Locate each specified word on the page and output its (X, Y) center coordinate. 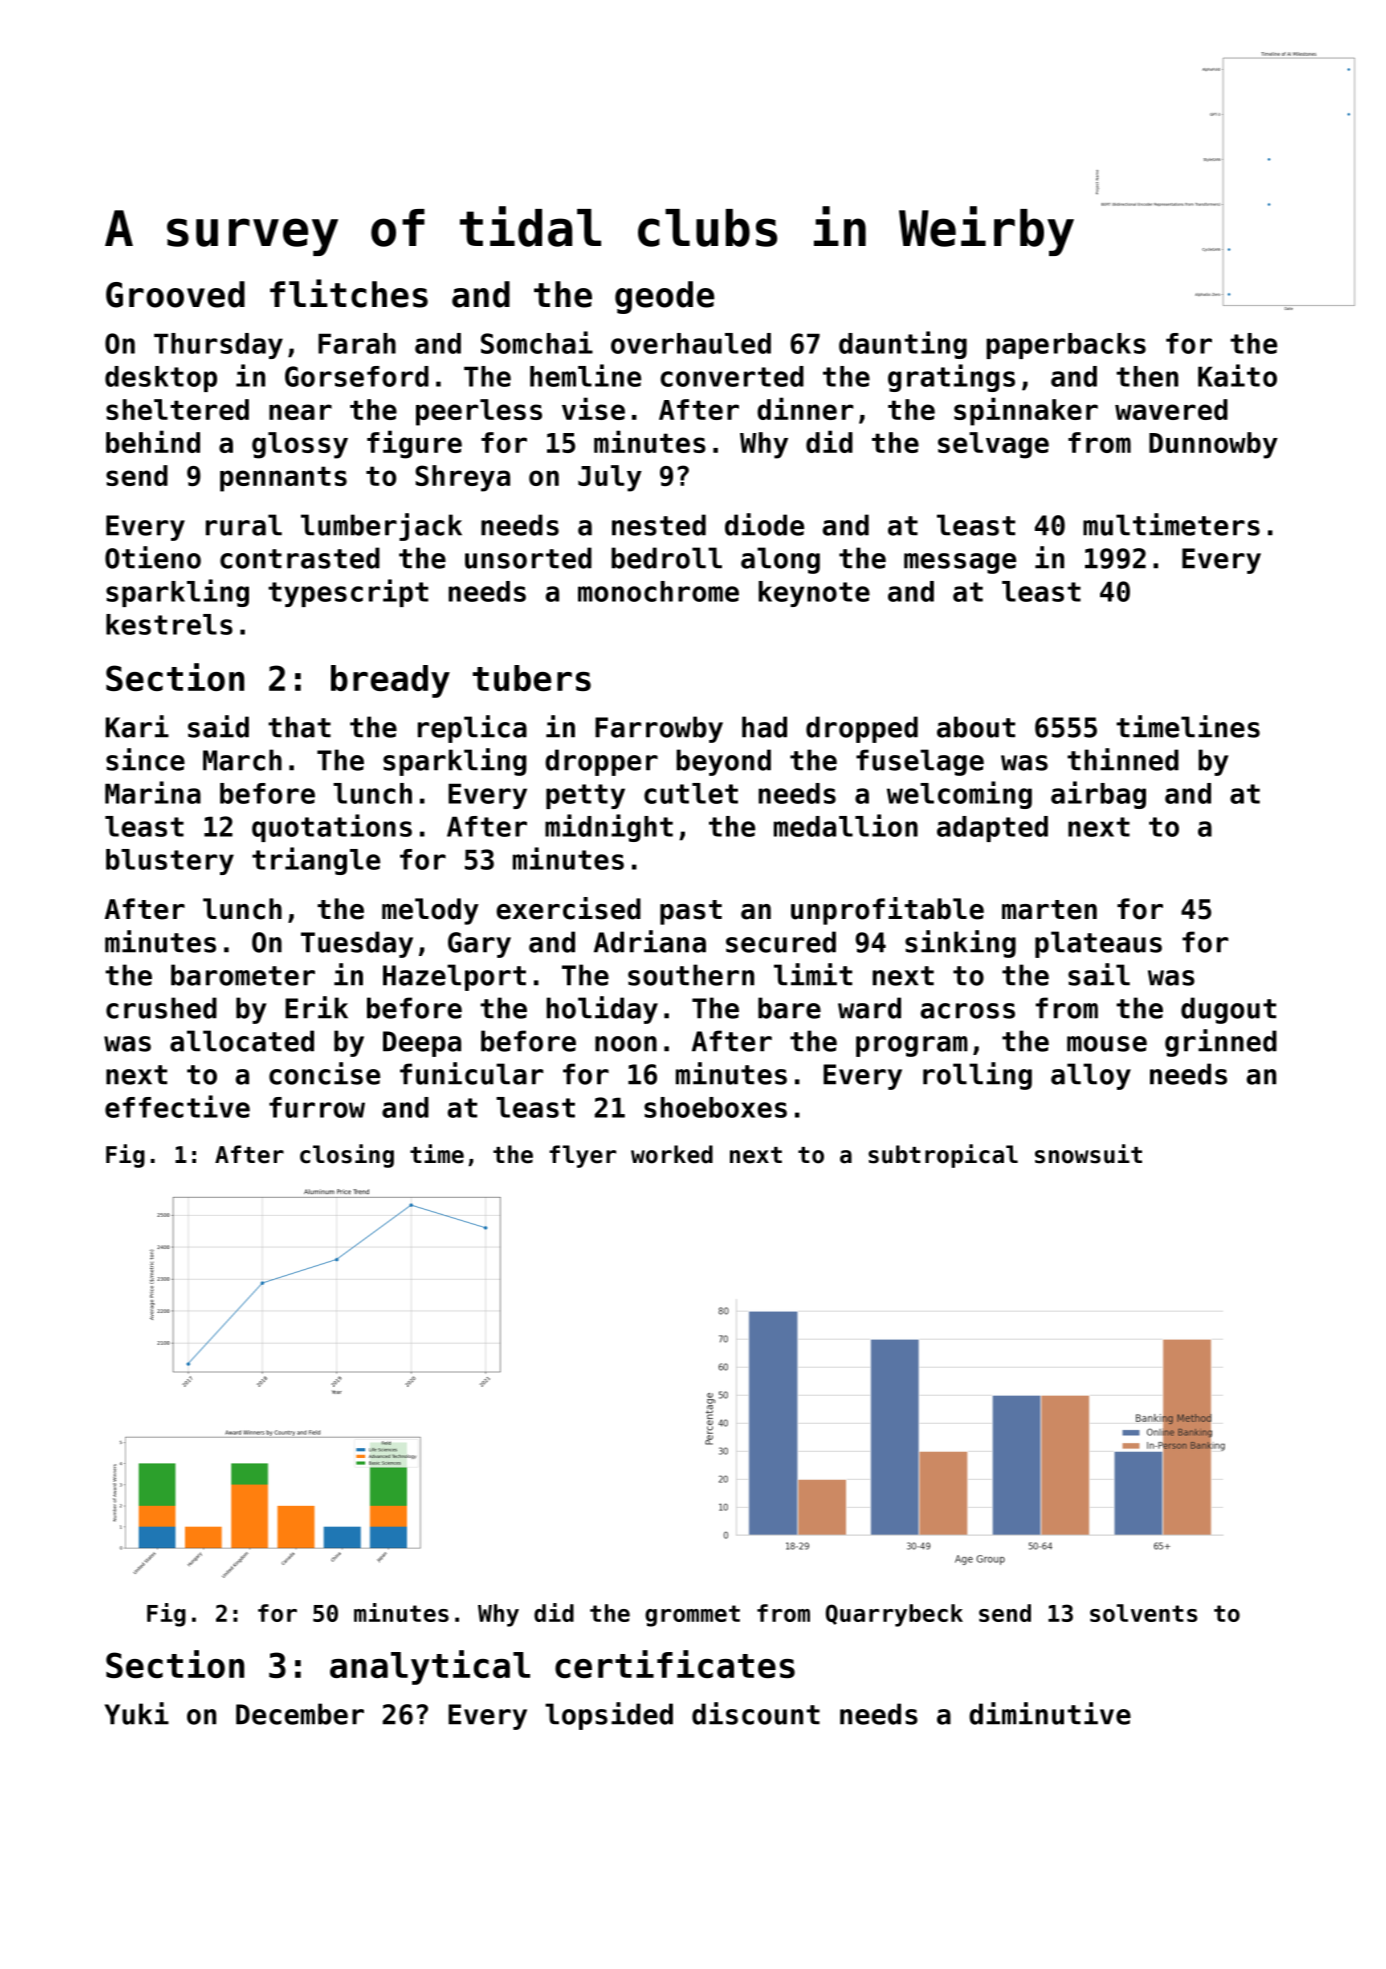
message (960, 563)
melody (430, 911)
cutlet (691, 793)
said (218, 726)
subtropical (943, 1156)
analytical (430, 1667)
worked (672, 1154)
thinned (1123, 759)
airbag (1098, 795)
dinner (805, 408)
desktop (161, 379)
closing (347, 1156)
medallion (846, 825)
